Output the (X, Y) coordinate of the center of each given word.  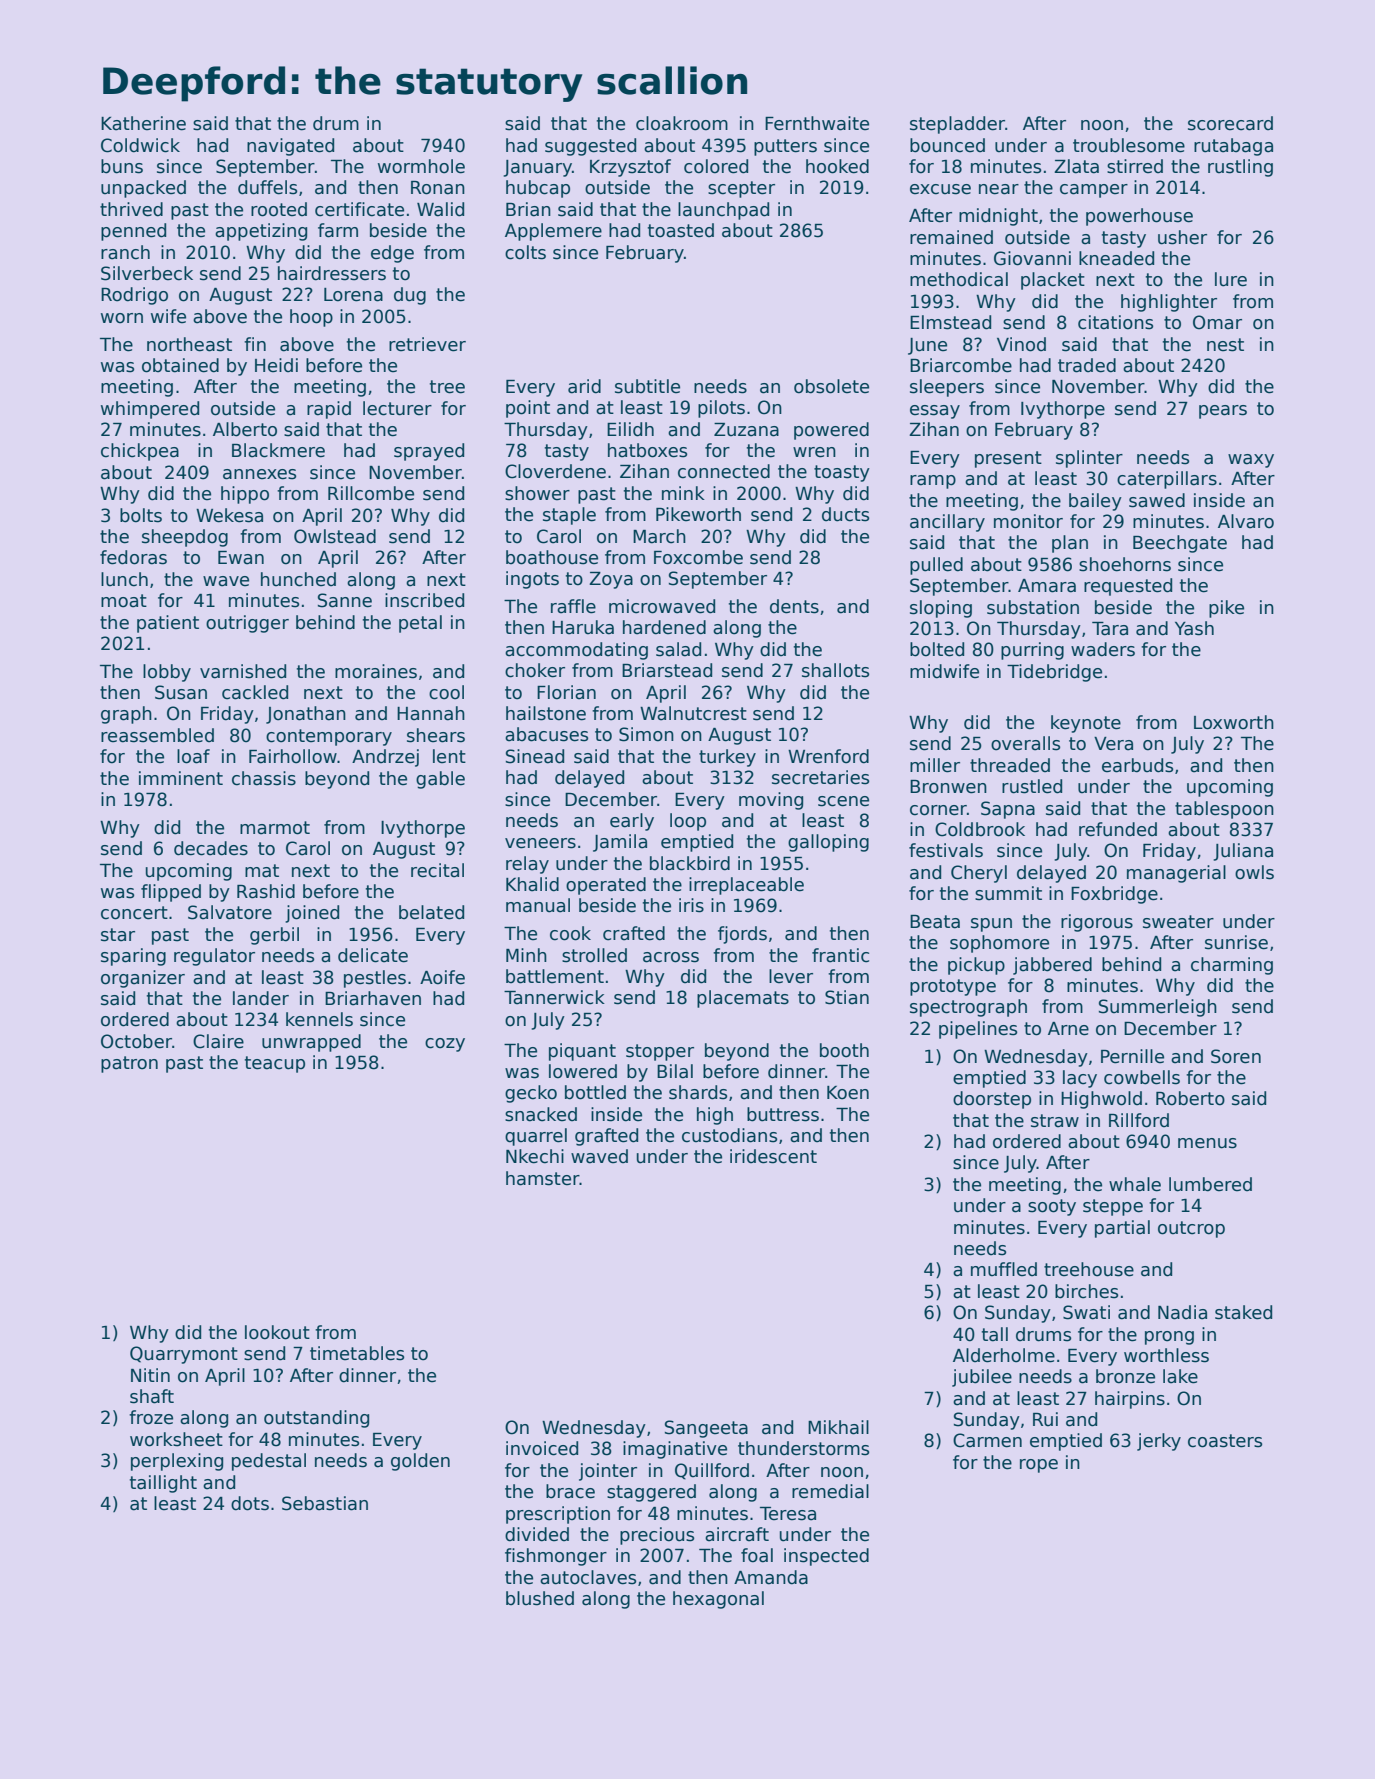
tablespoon (1224, 810)
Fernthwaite (817, 123)
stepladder (957, 125)
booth (844, 1050)
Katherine (143, 123)
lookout (277, 1332)
